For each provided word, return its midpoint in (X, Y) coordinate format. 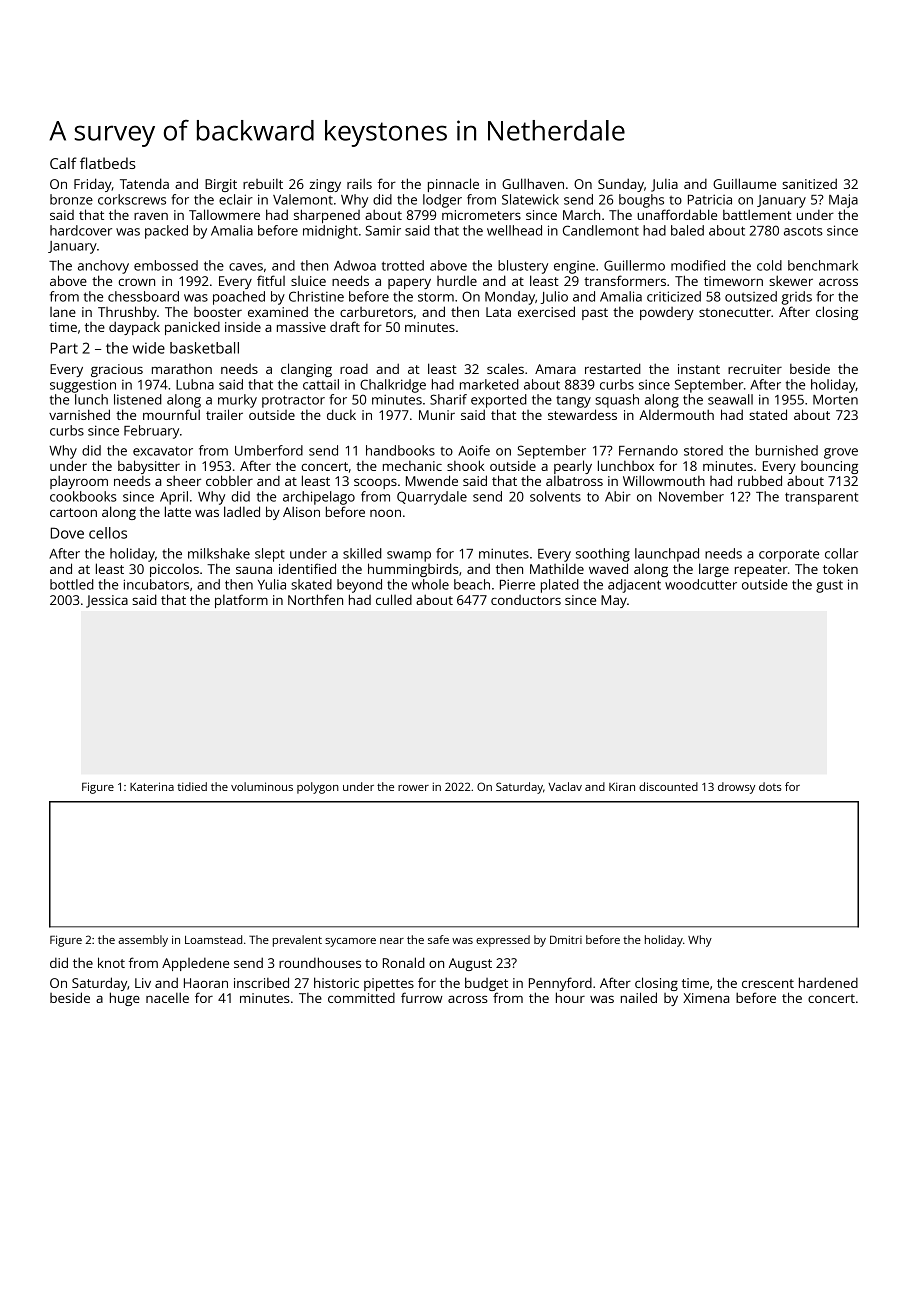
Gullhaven (533, 183)
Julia (664, 185)
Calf (63, 163)
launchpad (667, 555)
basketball (204, 348)
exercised (546, 311)
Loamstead (213, 939)
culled (394, 599)
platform (241, 601)
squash (617, 401)
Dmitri (566, 939)
